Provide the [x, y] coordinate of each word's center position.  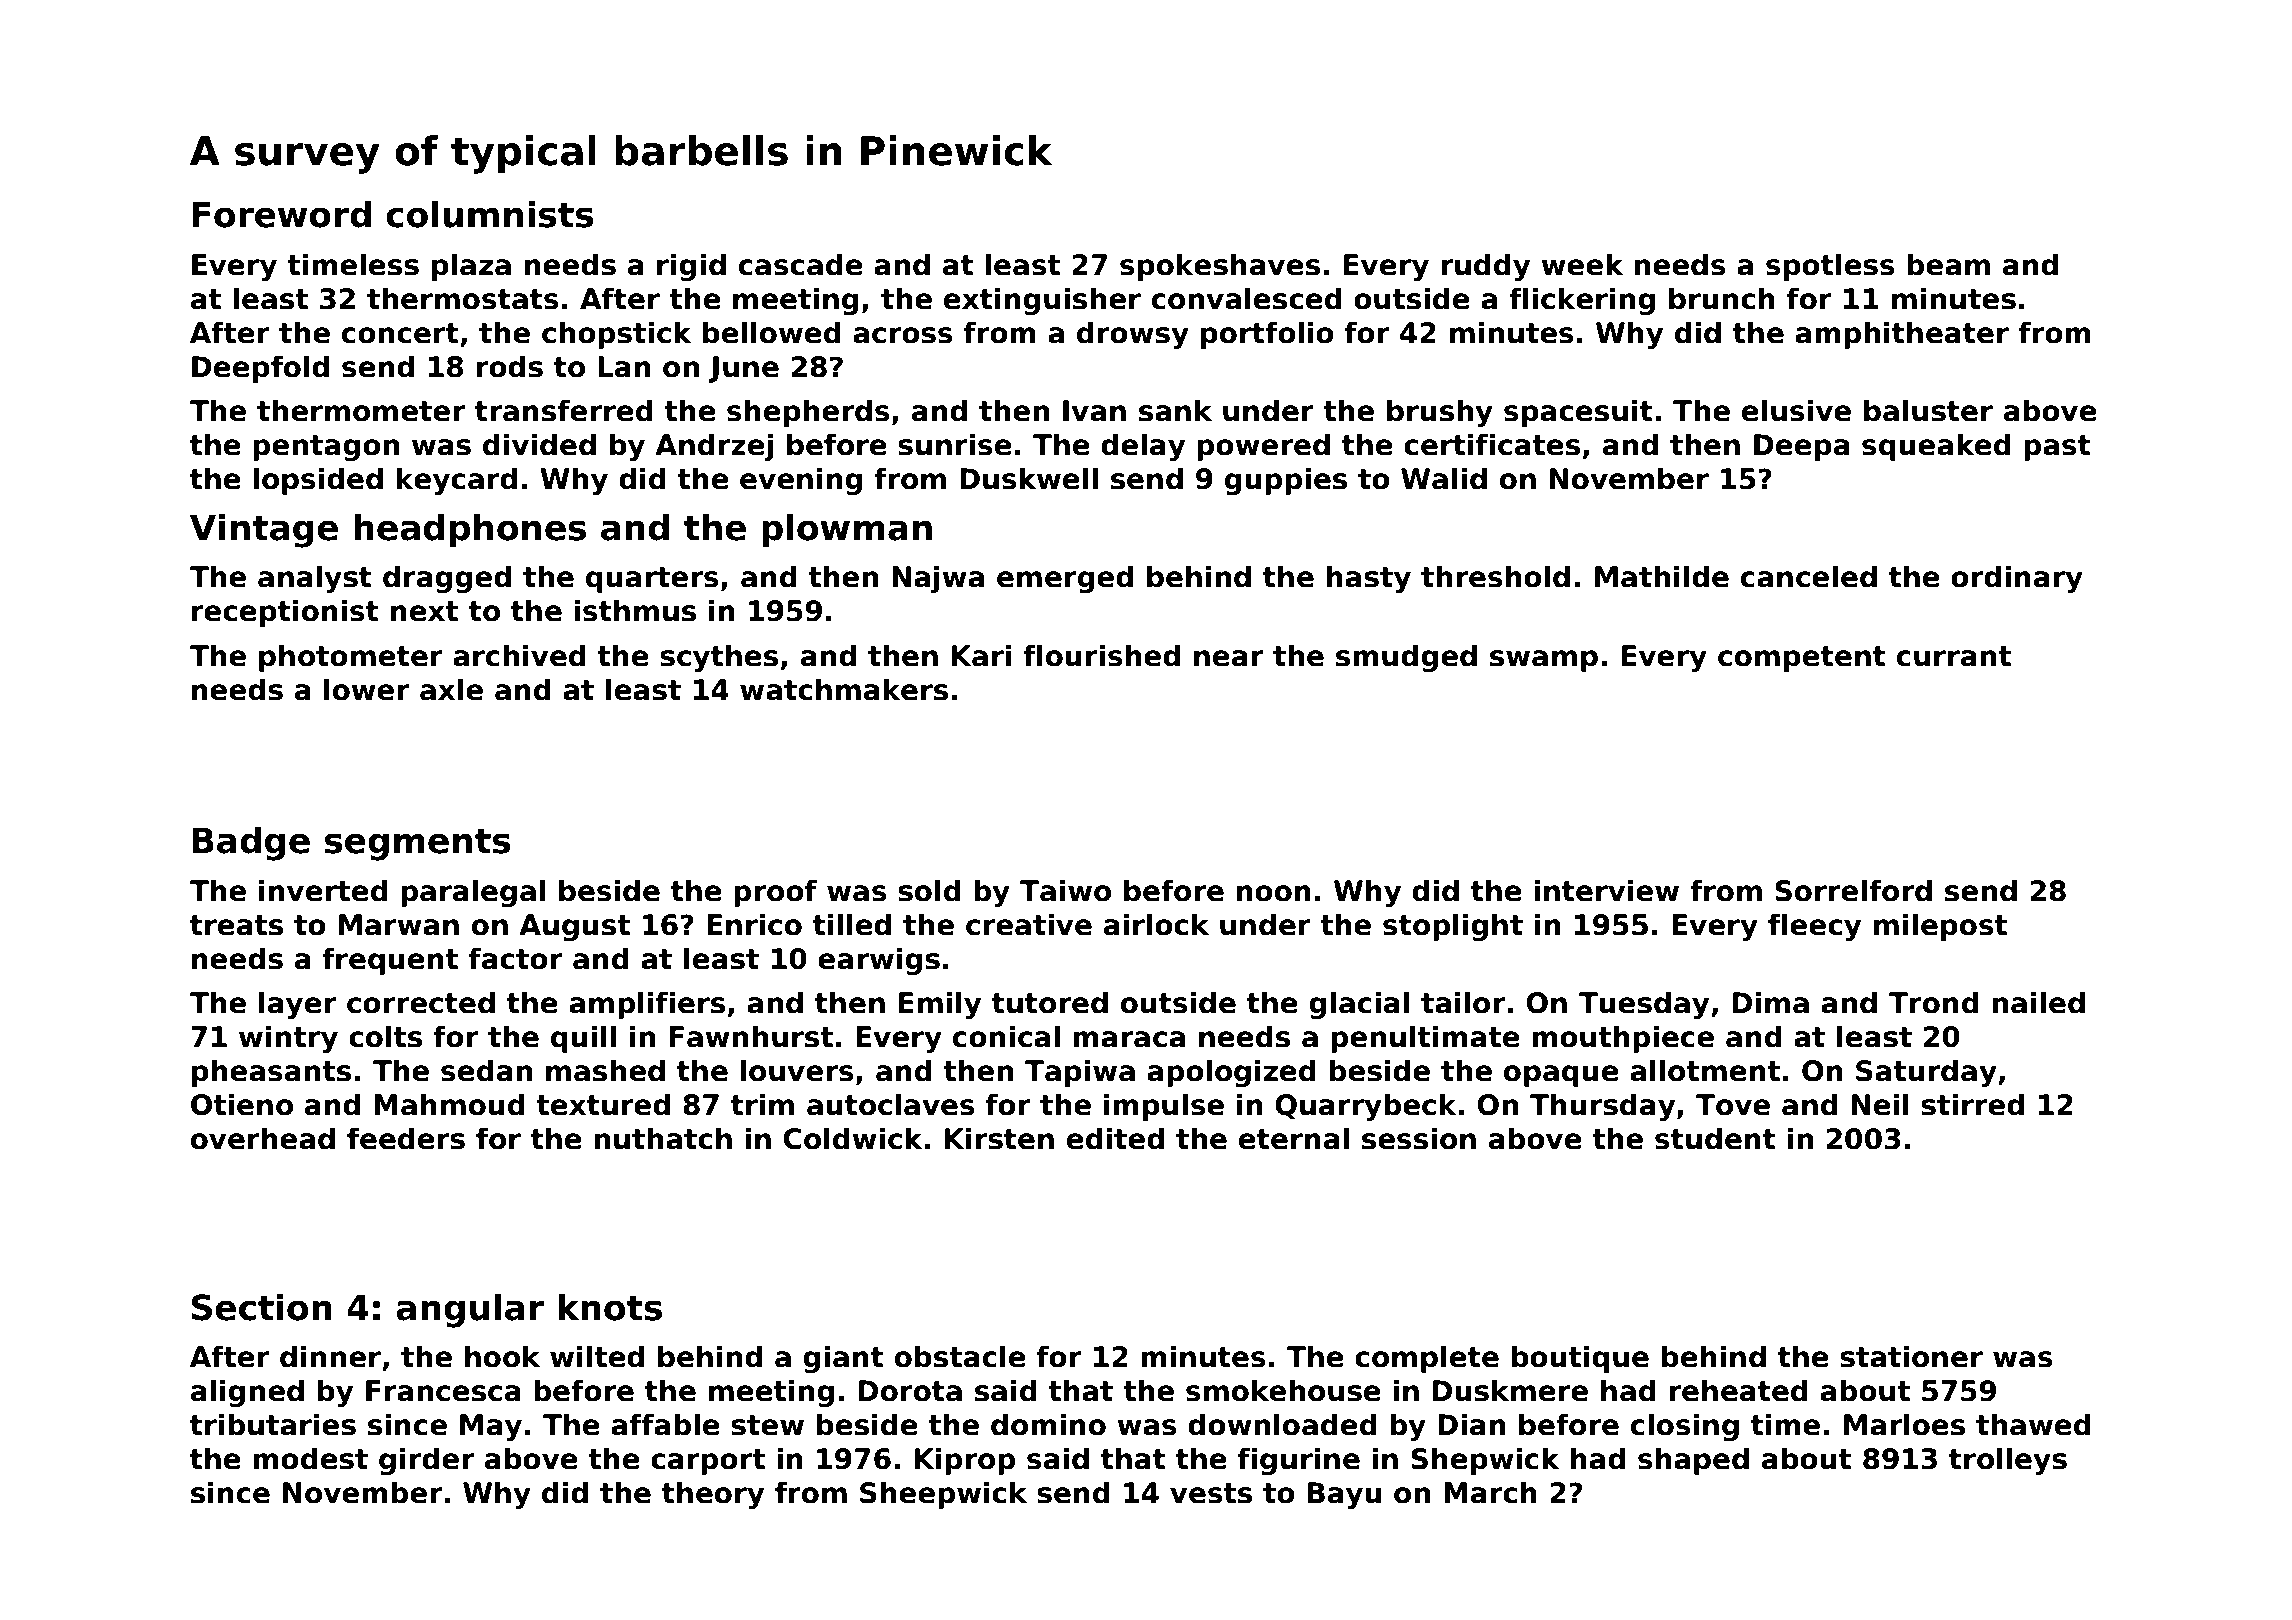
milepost [1940, 927]
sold [929, 890]
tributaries [273, 1424]
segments [417, 845]
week [1582, 264]
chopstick [616, 335]
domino [1048, 1424]
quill [583, 1039]
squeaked [1936, 447]
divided [539, 444]
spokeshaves [1220, 267]
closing [1685, 1427]
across [903, 335]
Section [262, 1307]
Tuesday [1643, 1005]
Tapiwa [1080, 1073]
